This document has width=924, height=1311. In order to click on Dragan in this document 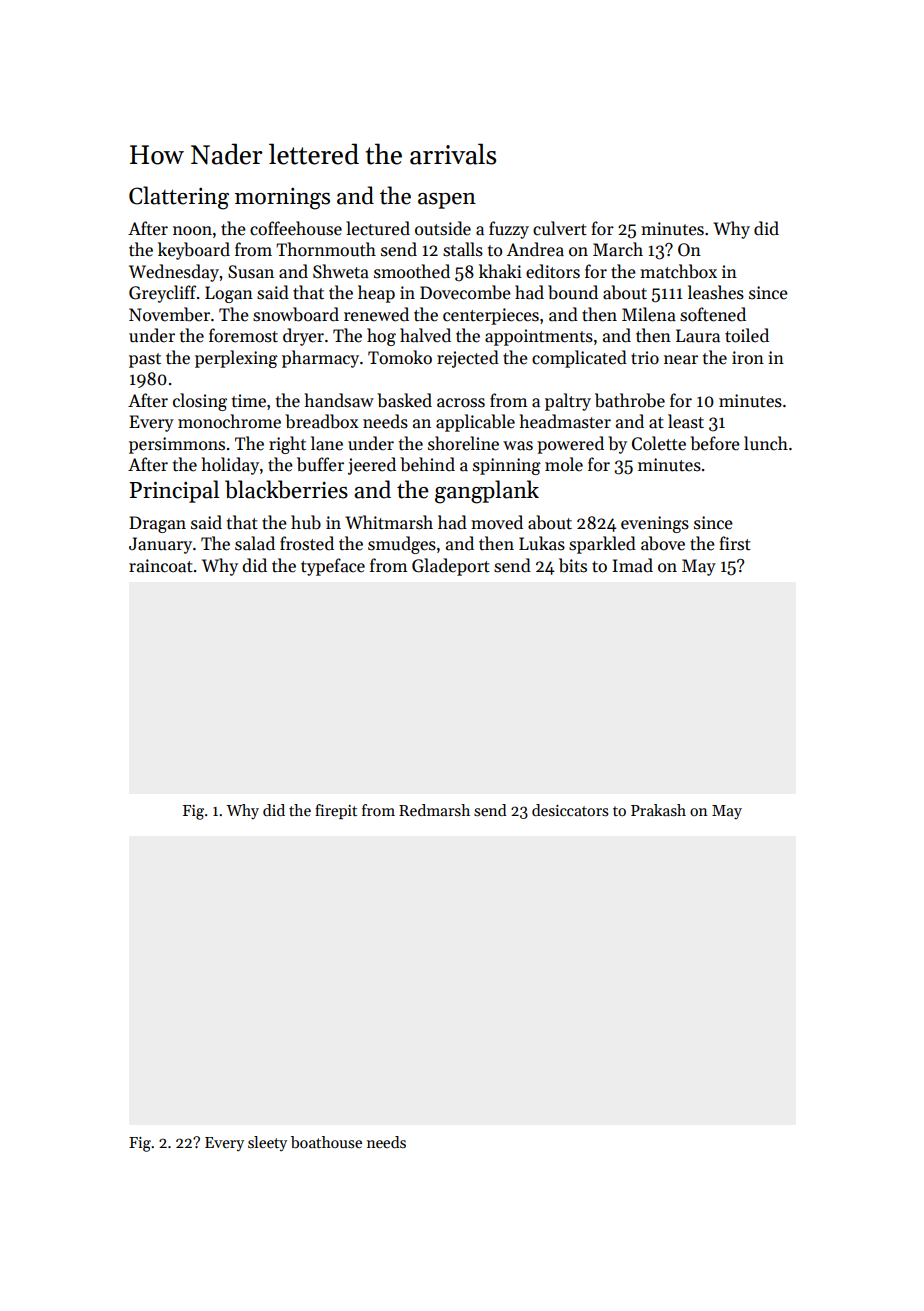, I will do `click(157, 524)`.
